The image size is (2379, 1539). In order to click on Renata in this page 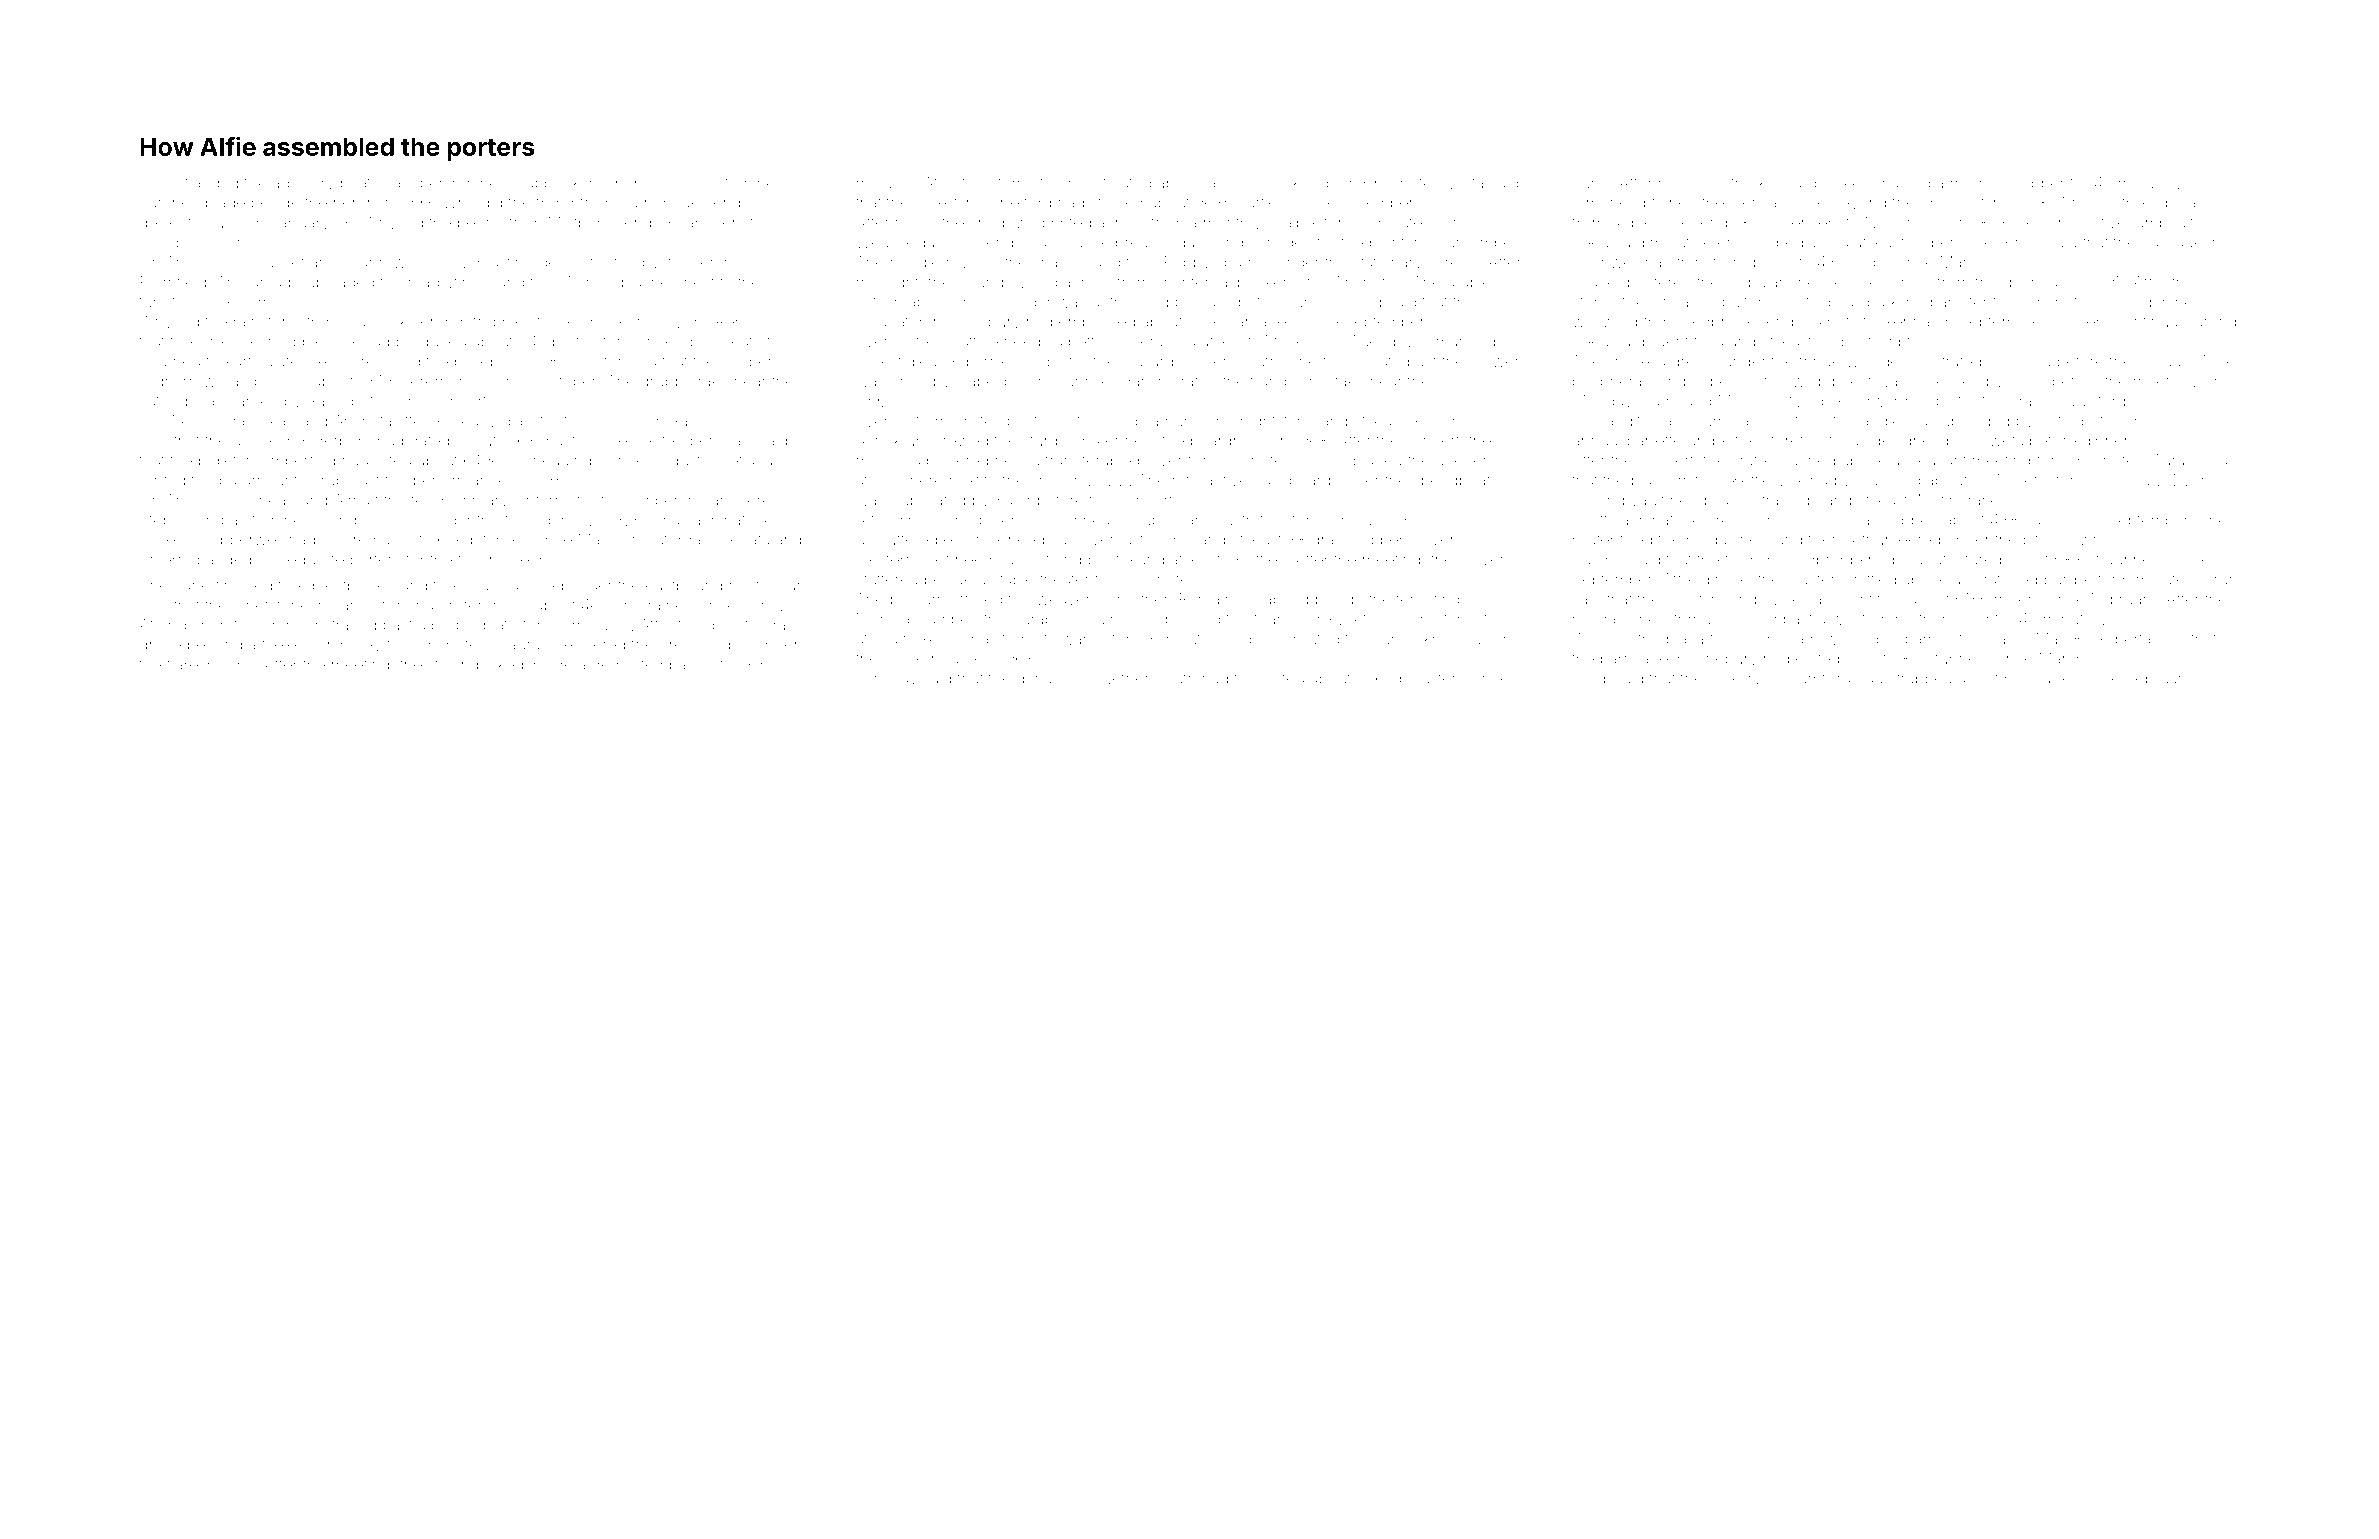, I will do `click(745, 539)`.
